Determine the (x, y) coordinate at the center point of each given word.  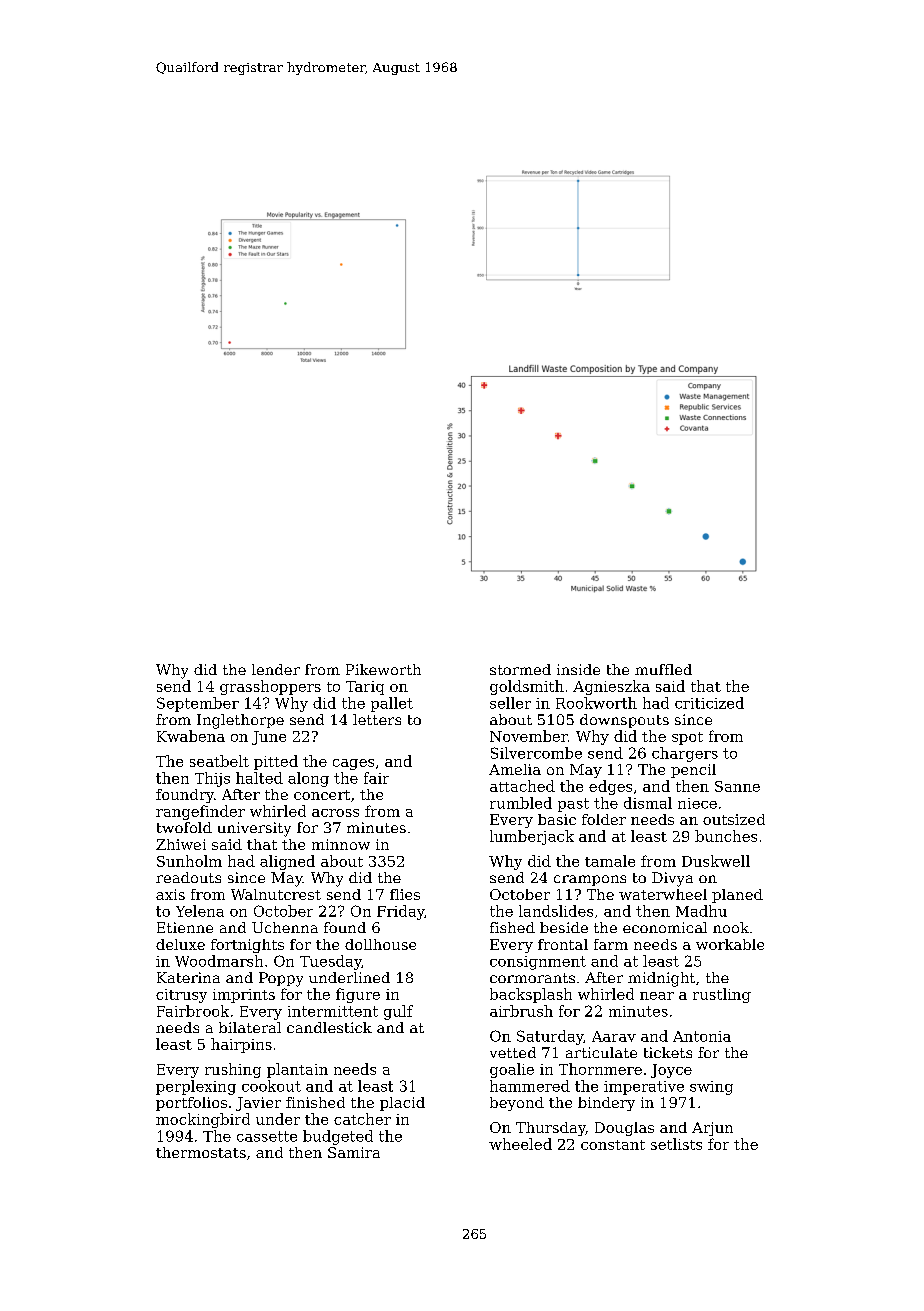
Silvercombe (536, 753)
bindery (606, 1104)
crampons (590, 880)
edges (610, 787)
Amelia (515, 769)
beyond (517, 1104)
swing (711, 1088)
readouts (188, 877)
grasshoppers (270, 687)
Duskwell (716, 861)
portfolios (191, 1104)
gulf (398, 1012)
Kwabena (191, 736)
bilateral (250, 1027)
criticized (709, 703)
